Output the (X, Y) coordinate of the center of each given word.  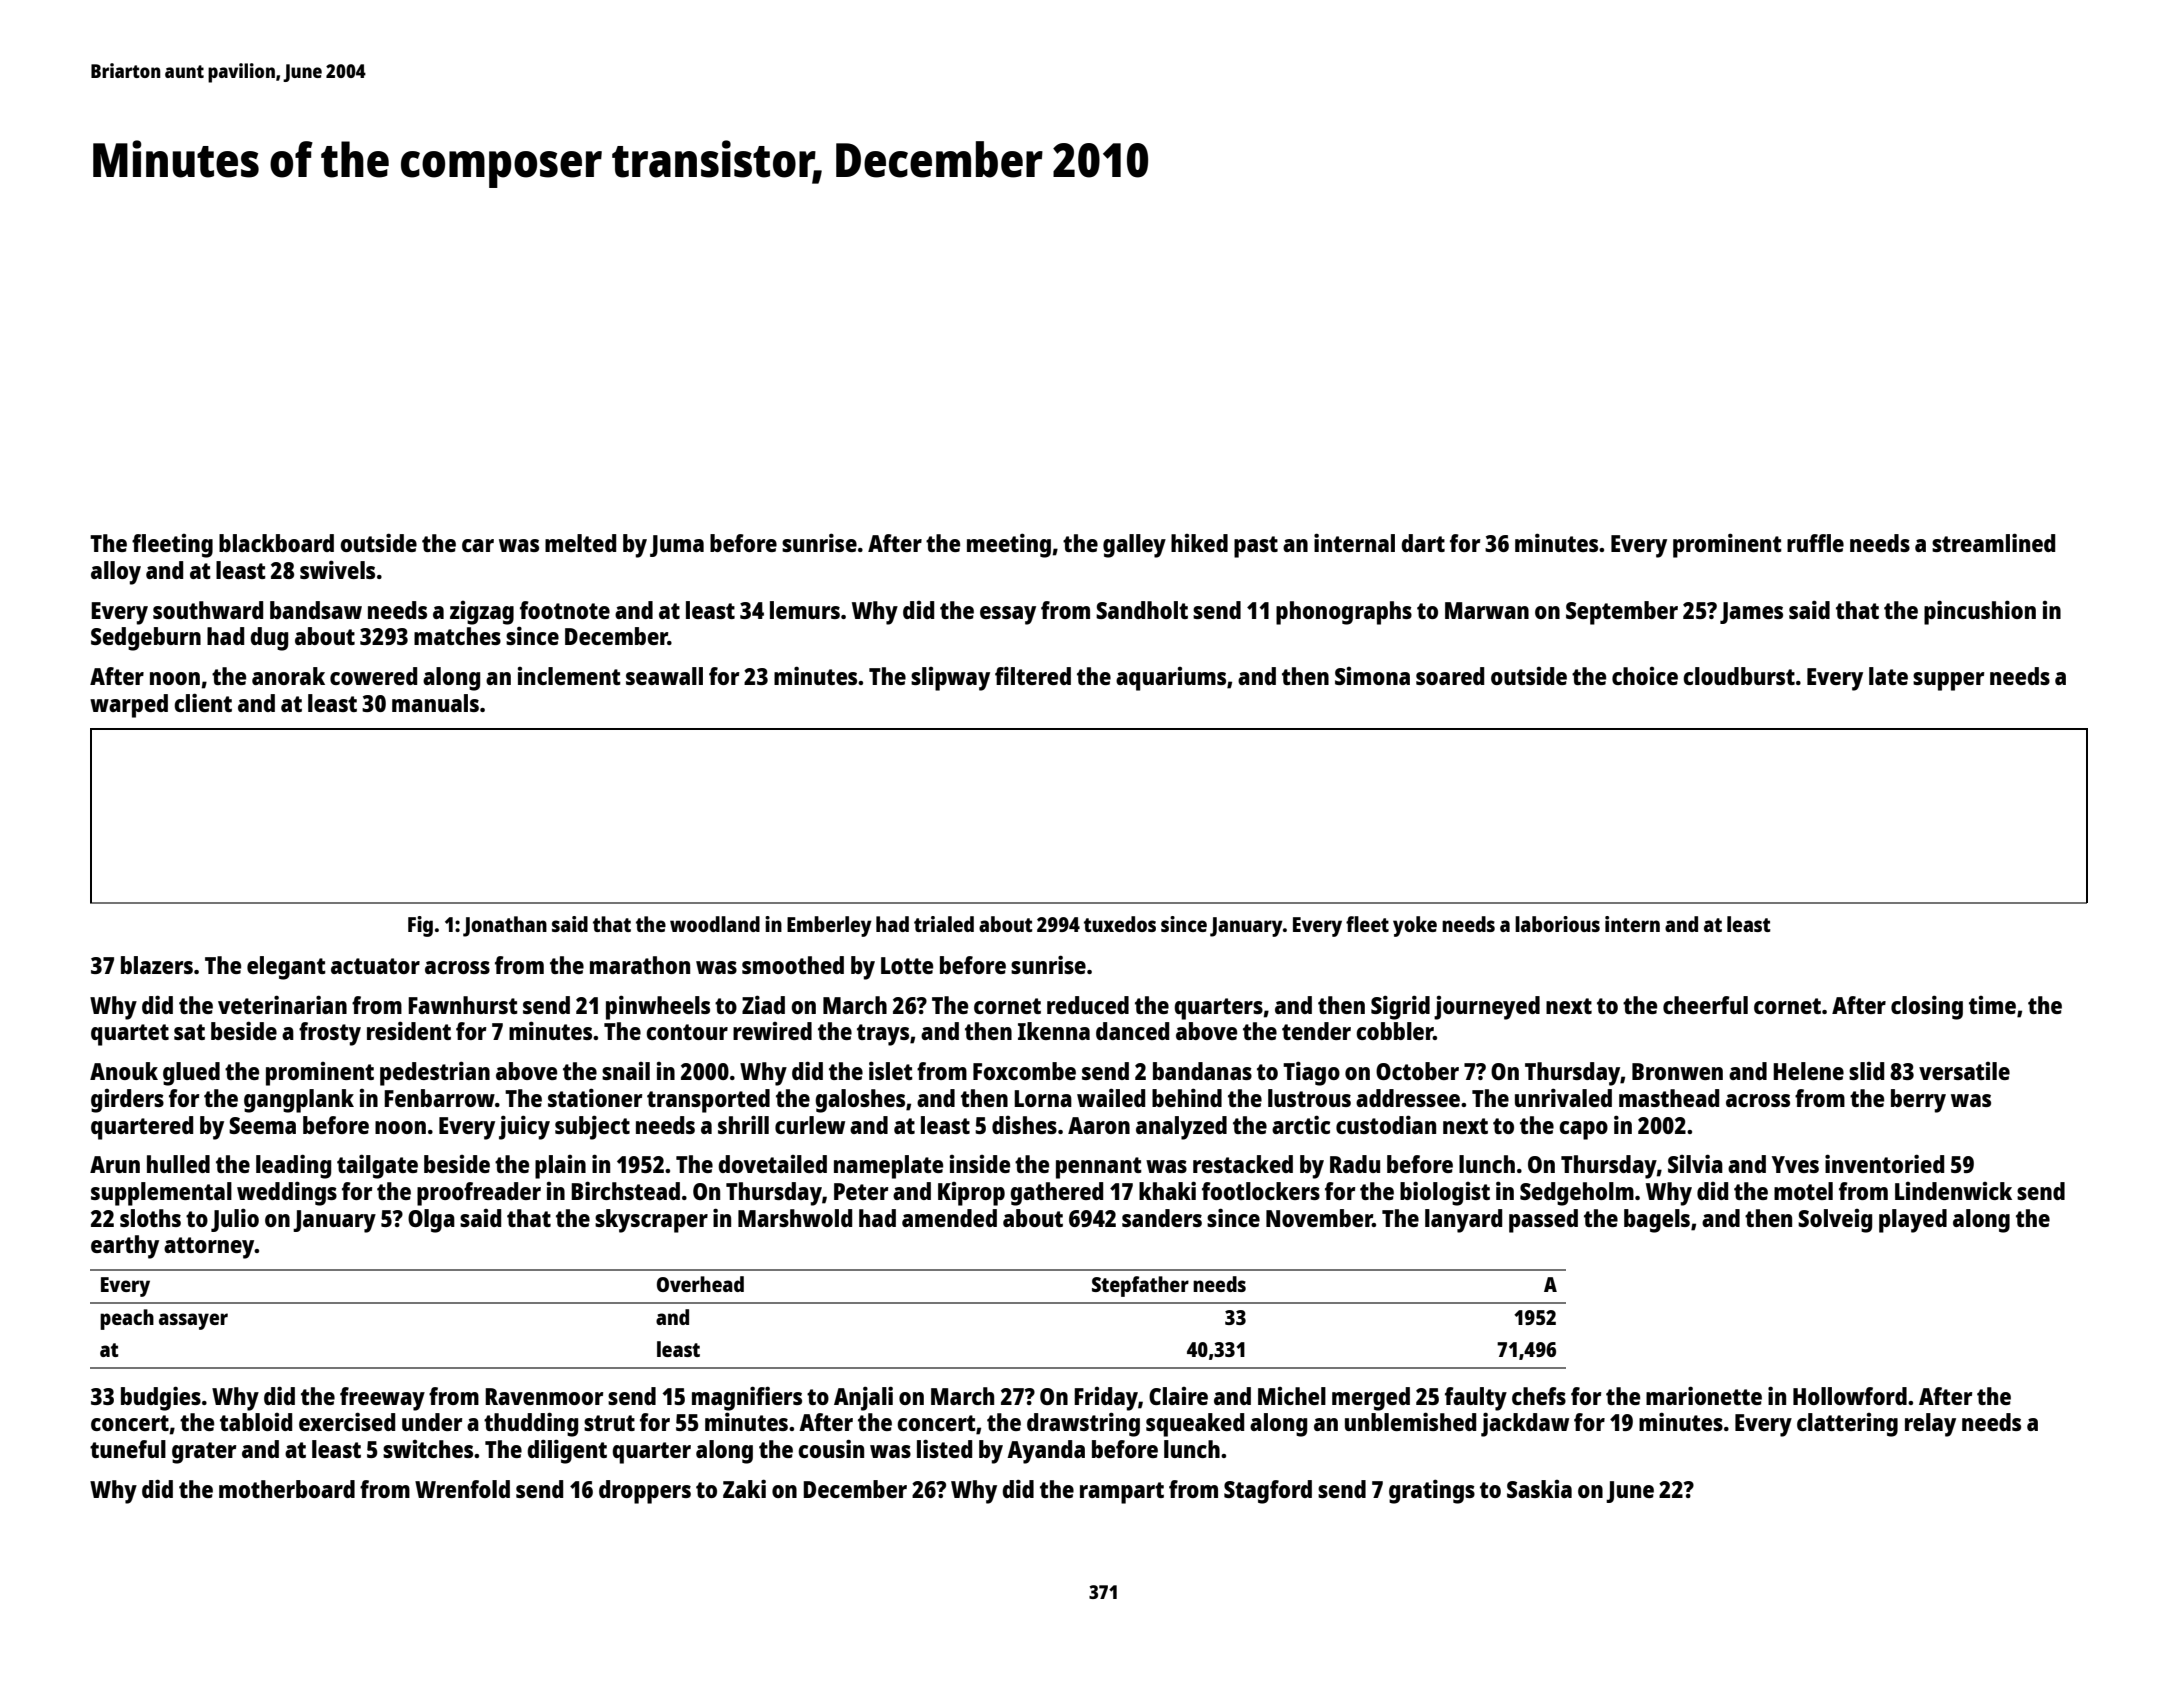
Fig (420, 926)
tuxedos (1120, 924)
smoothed (793, 965)
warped (129, 706)
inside (980, 1164)
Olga (431, 1221)
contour (687, 1032)
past (1256, 547)
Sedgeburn (146, 639)
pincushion (1980, 612)
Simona (1372, 676)
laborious (1557, 924)
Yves (1795, 1164)
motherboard (287, 1489)
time (1992, 1005)
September (1622, 613)
